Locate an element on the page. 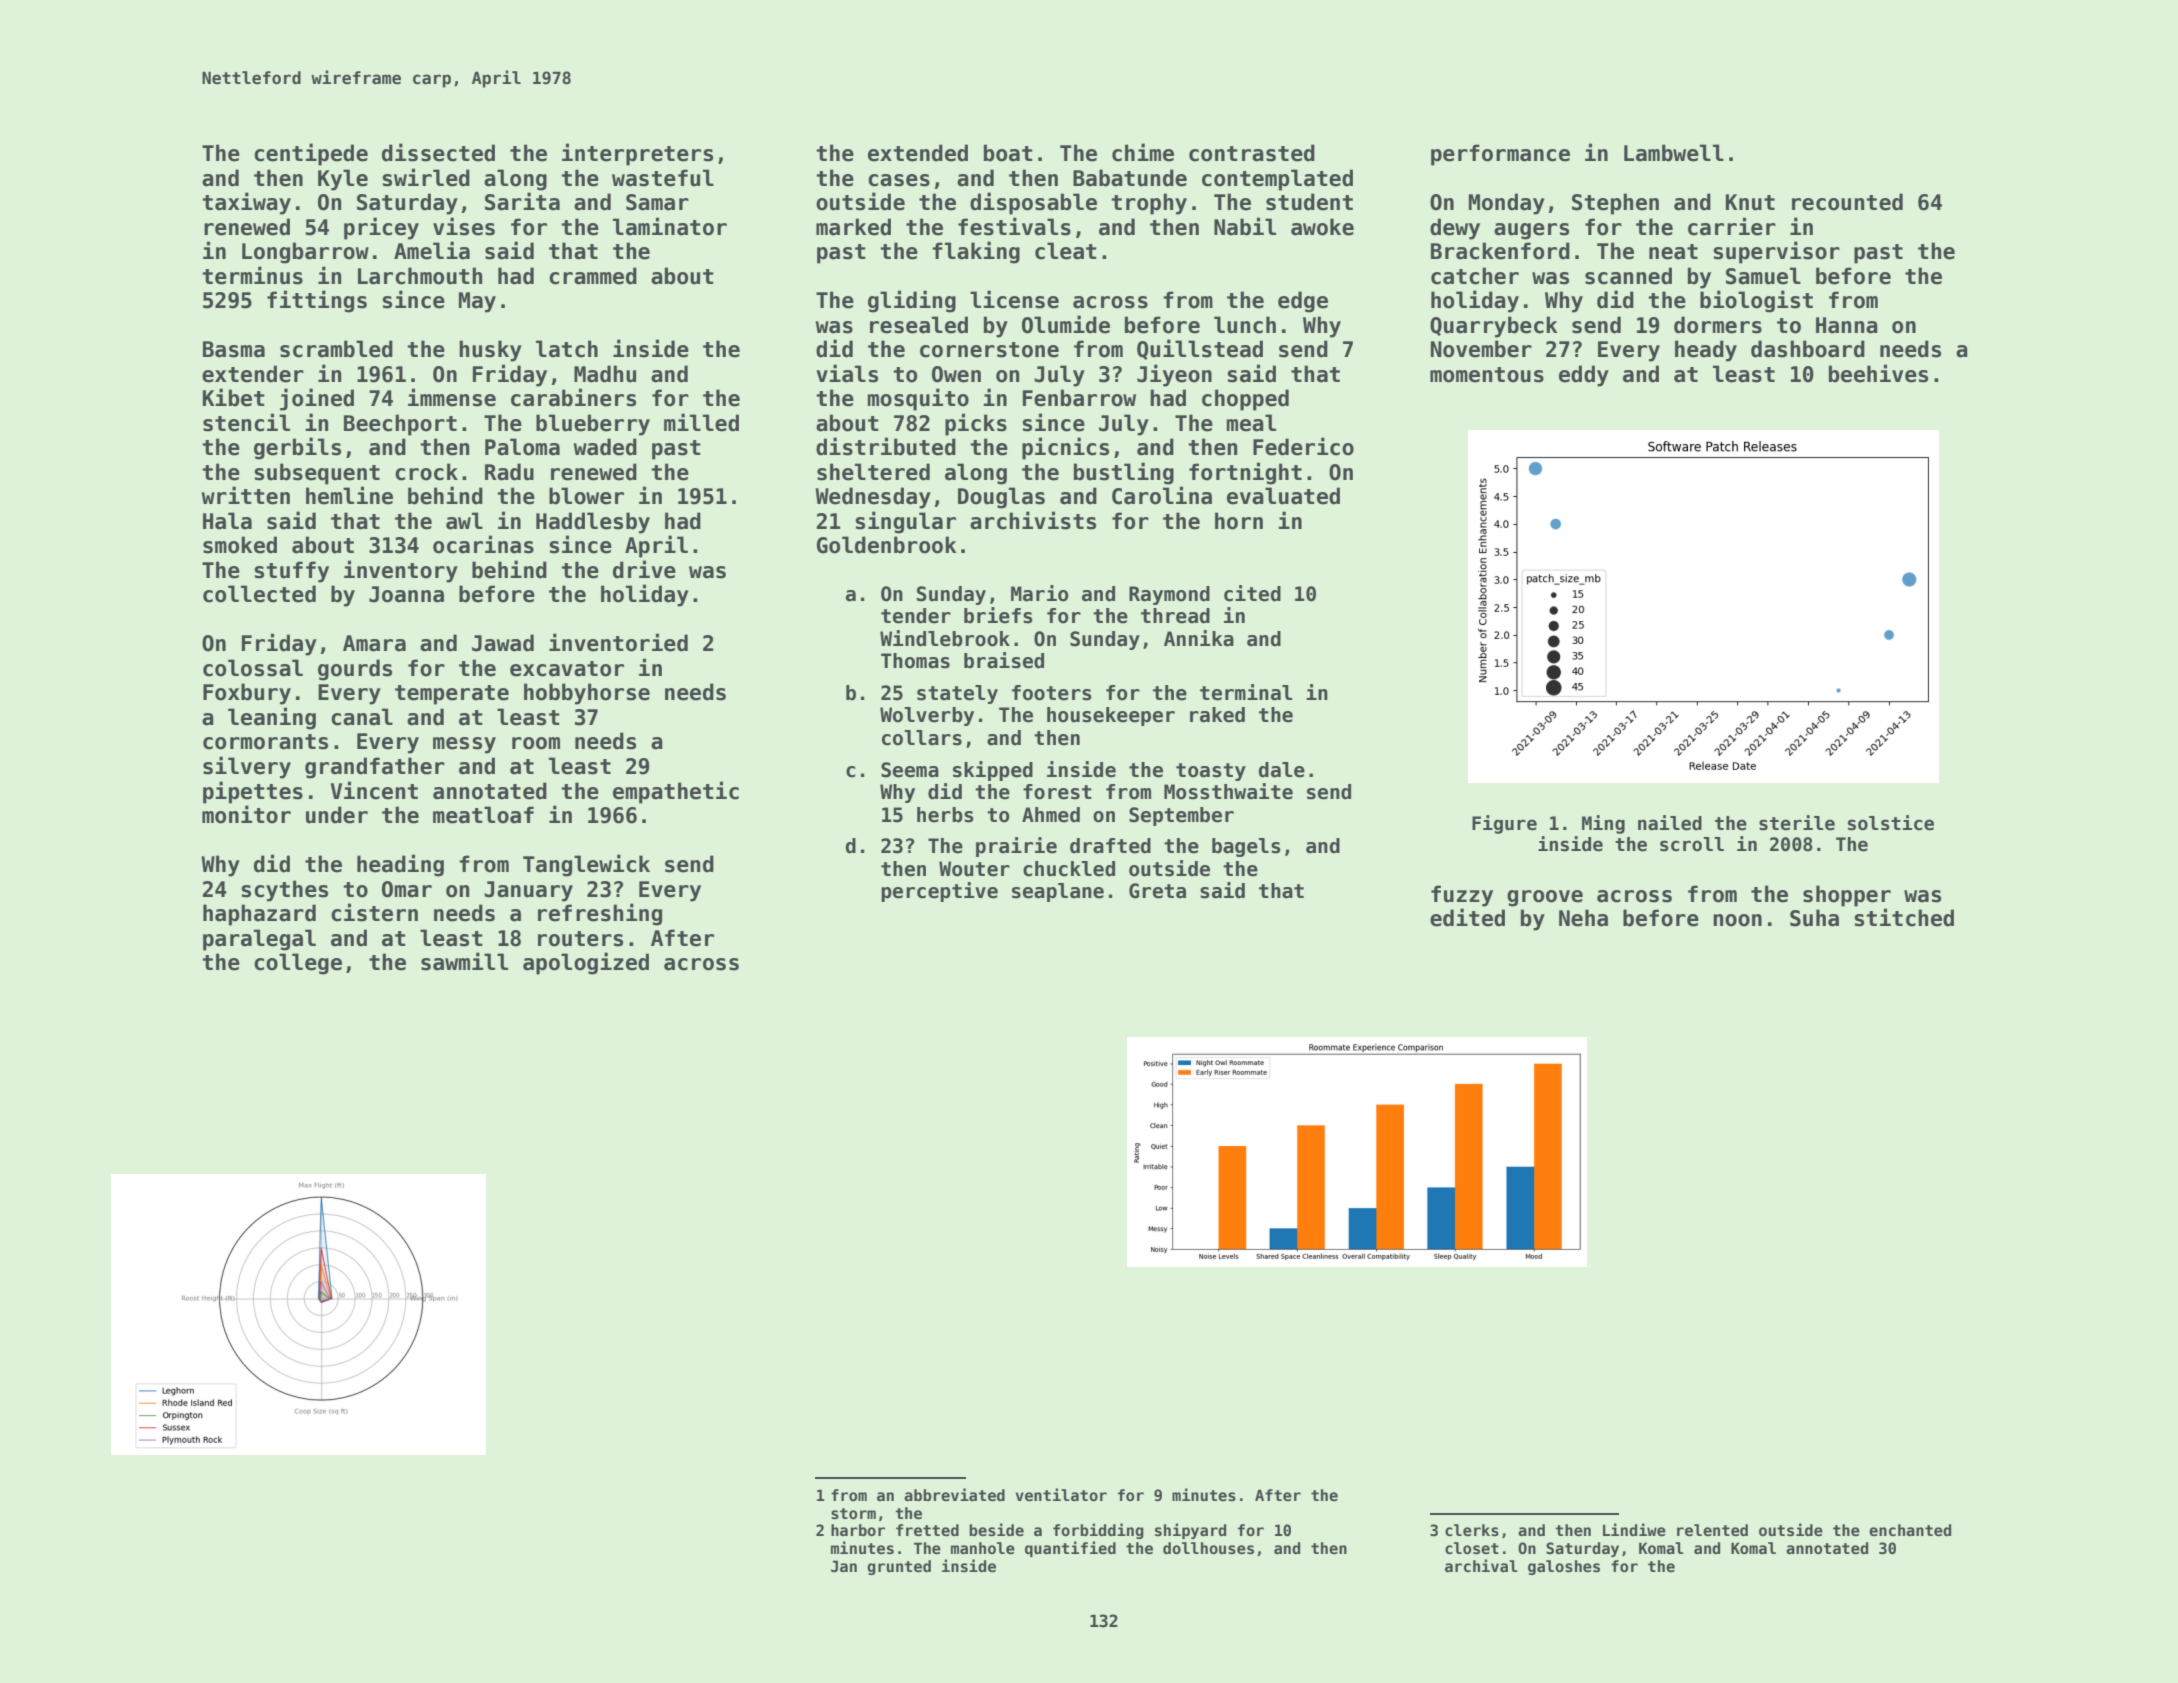 Image resolution: width=2178 pixels, height=1683 pixels. edited is located at coordinates (1467, 917).
